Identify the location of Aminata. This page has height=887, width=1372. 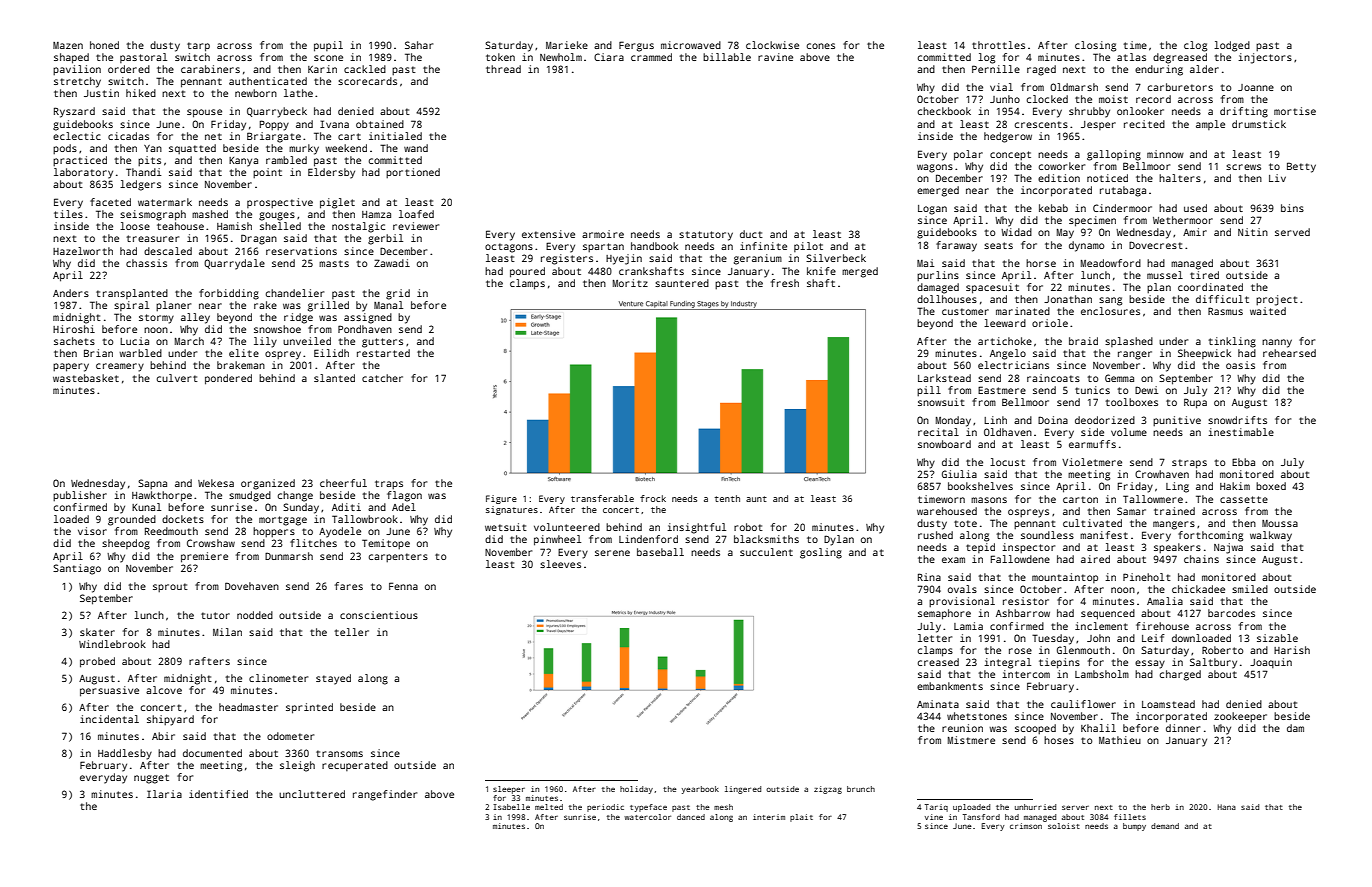
(938, 704).
